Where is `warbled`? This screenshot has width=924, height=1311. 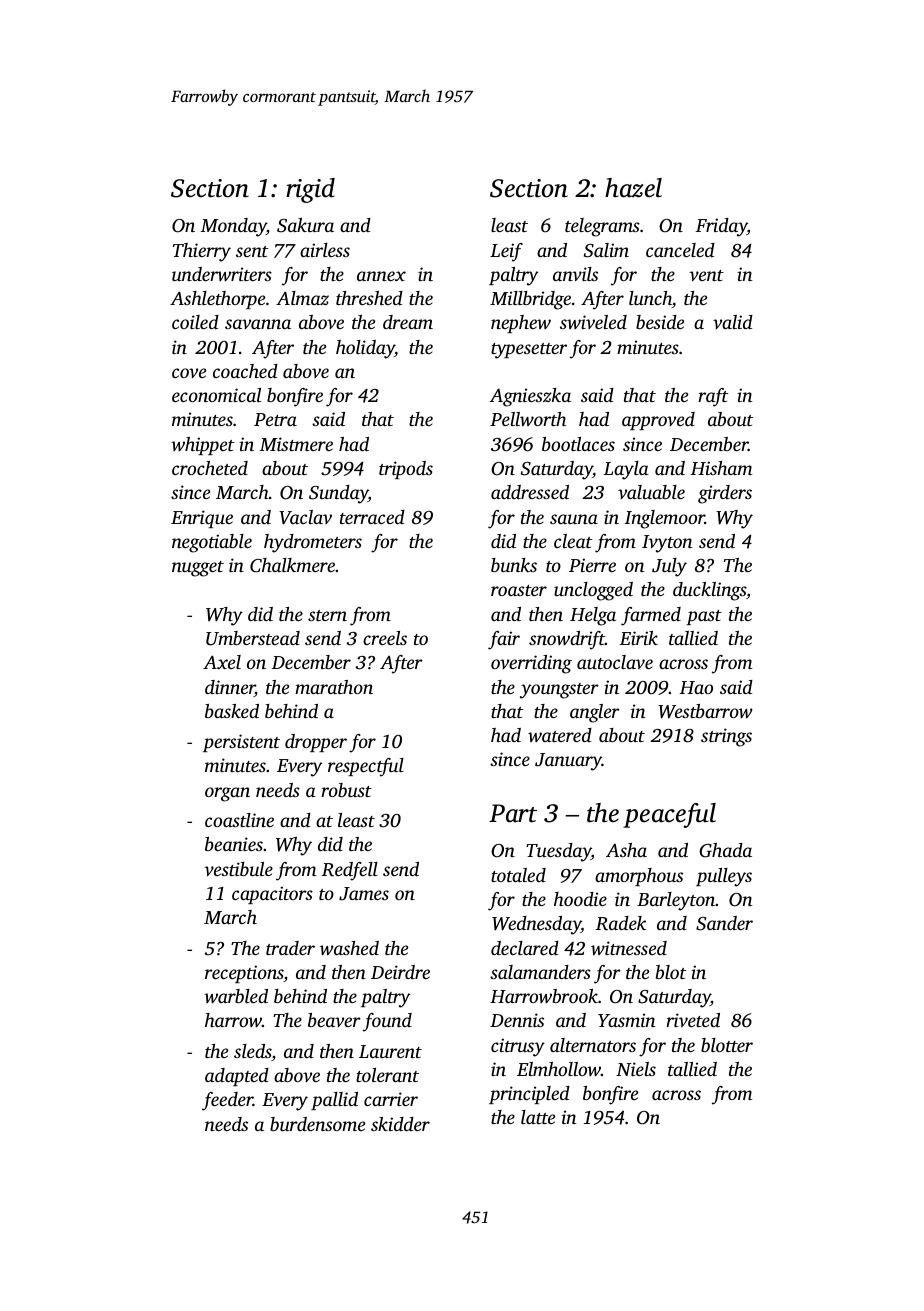
warbled is located at coordinates (236, 996).
